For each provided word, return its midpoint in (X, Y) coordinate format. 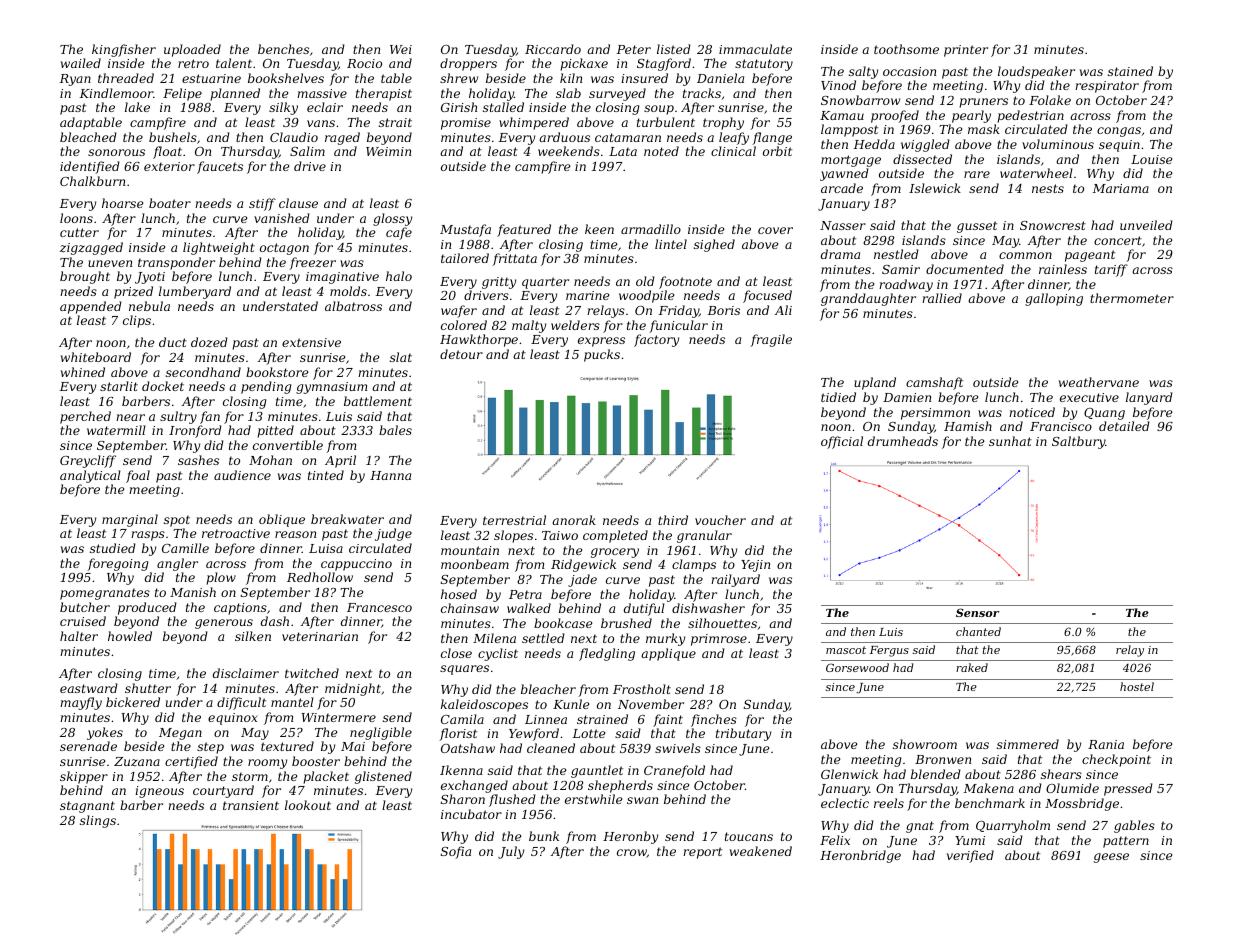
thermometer (1132, 298)
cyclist (498, 654)
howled (130, 636)
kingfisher (124, 50)
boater (170, 203)
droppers (468, 64)
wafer (459, 311)
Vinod (838, 85)
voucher (720, 520)
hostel (1137, 686)
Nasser (843, 225)
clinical (733, 151)
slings (98, 821)
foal (138, 476)
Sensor (977, 612)
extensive (311, 342)
